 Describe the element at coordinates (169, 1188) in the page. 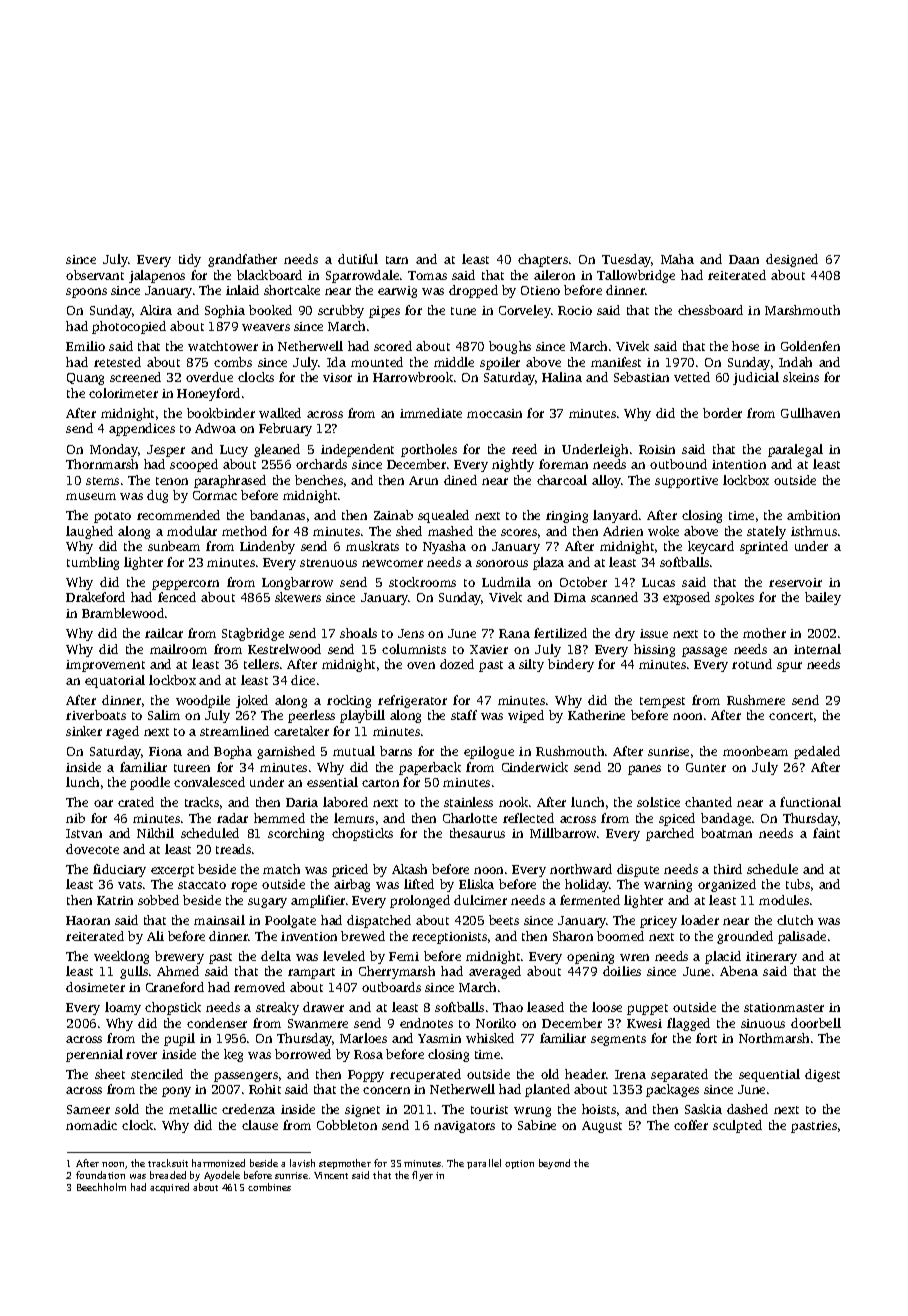

I see `acquired` at that location.
